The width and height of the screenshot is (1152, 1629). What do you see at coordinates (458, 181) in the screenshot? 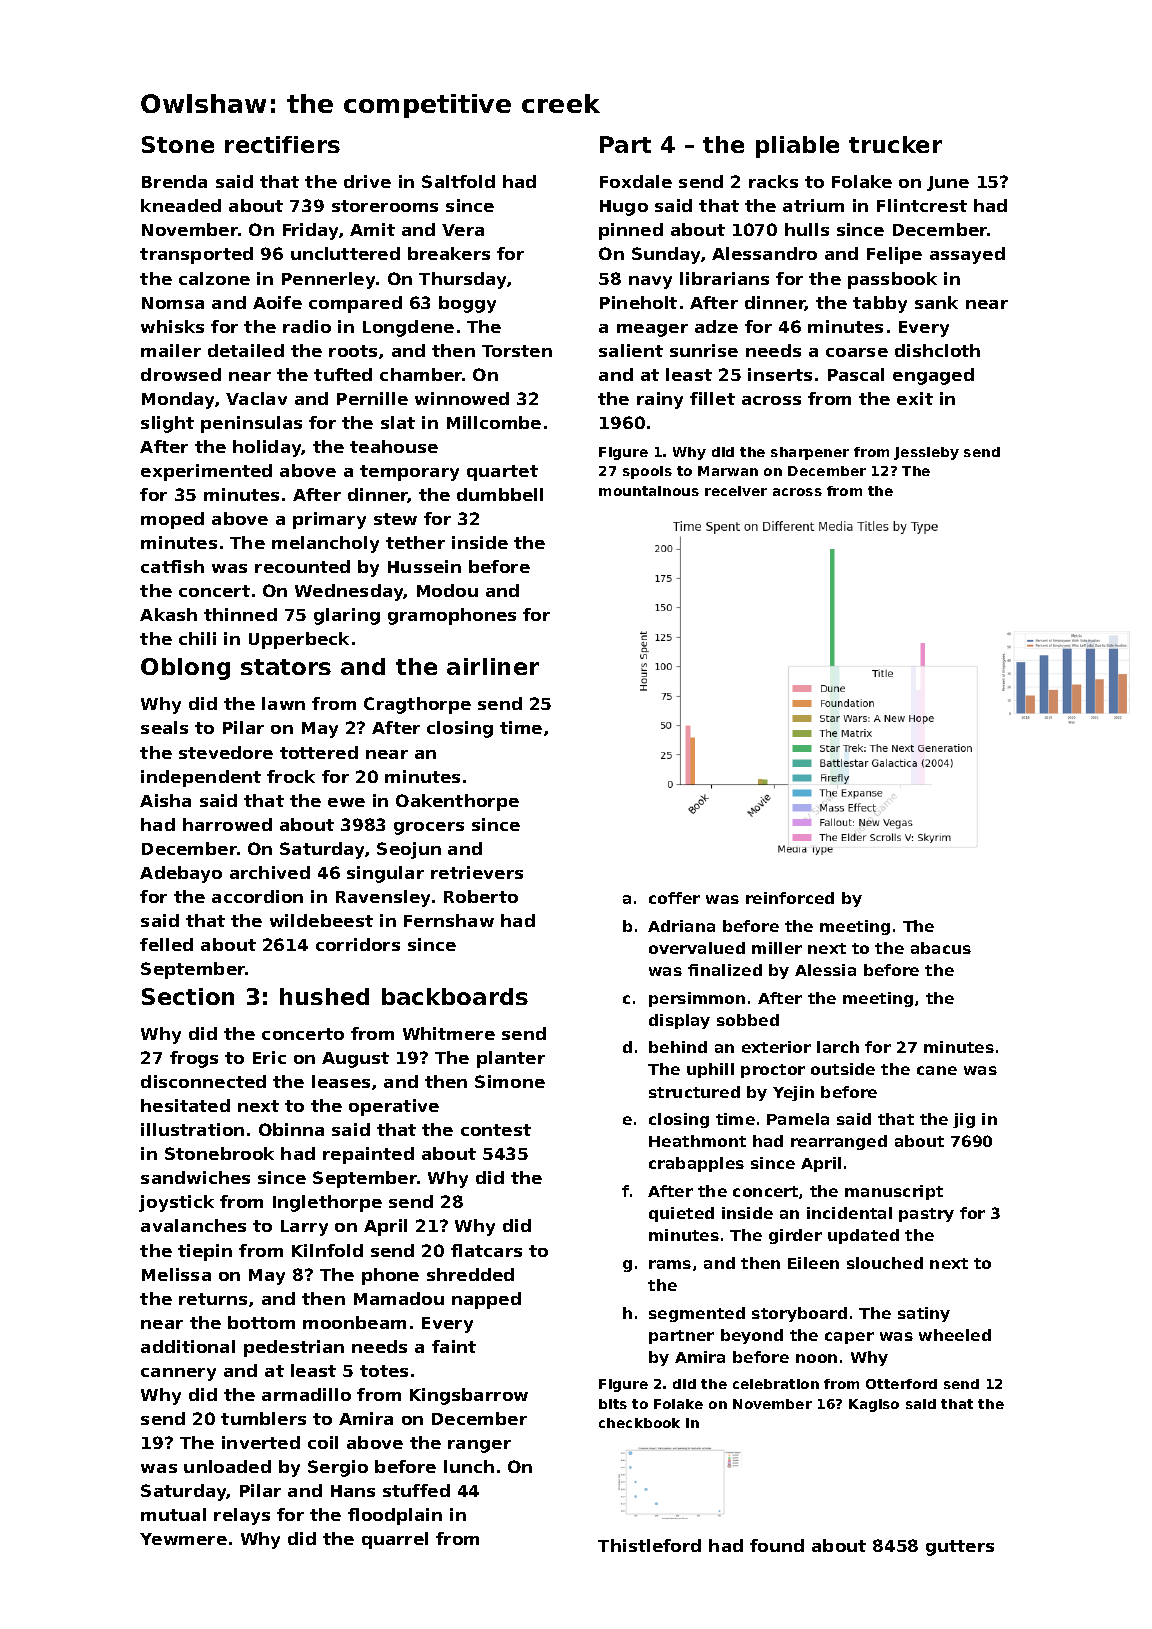
I see `Saltfold` at bounding box center [458, 181].
